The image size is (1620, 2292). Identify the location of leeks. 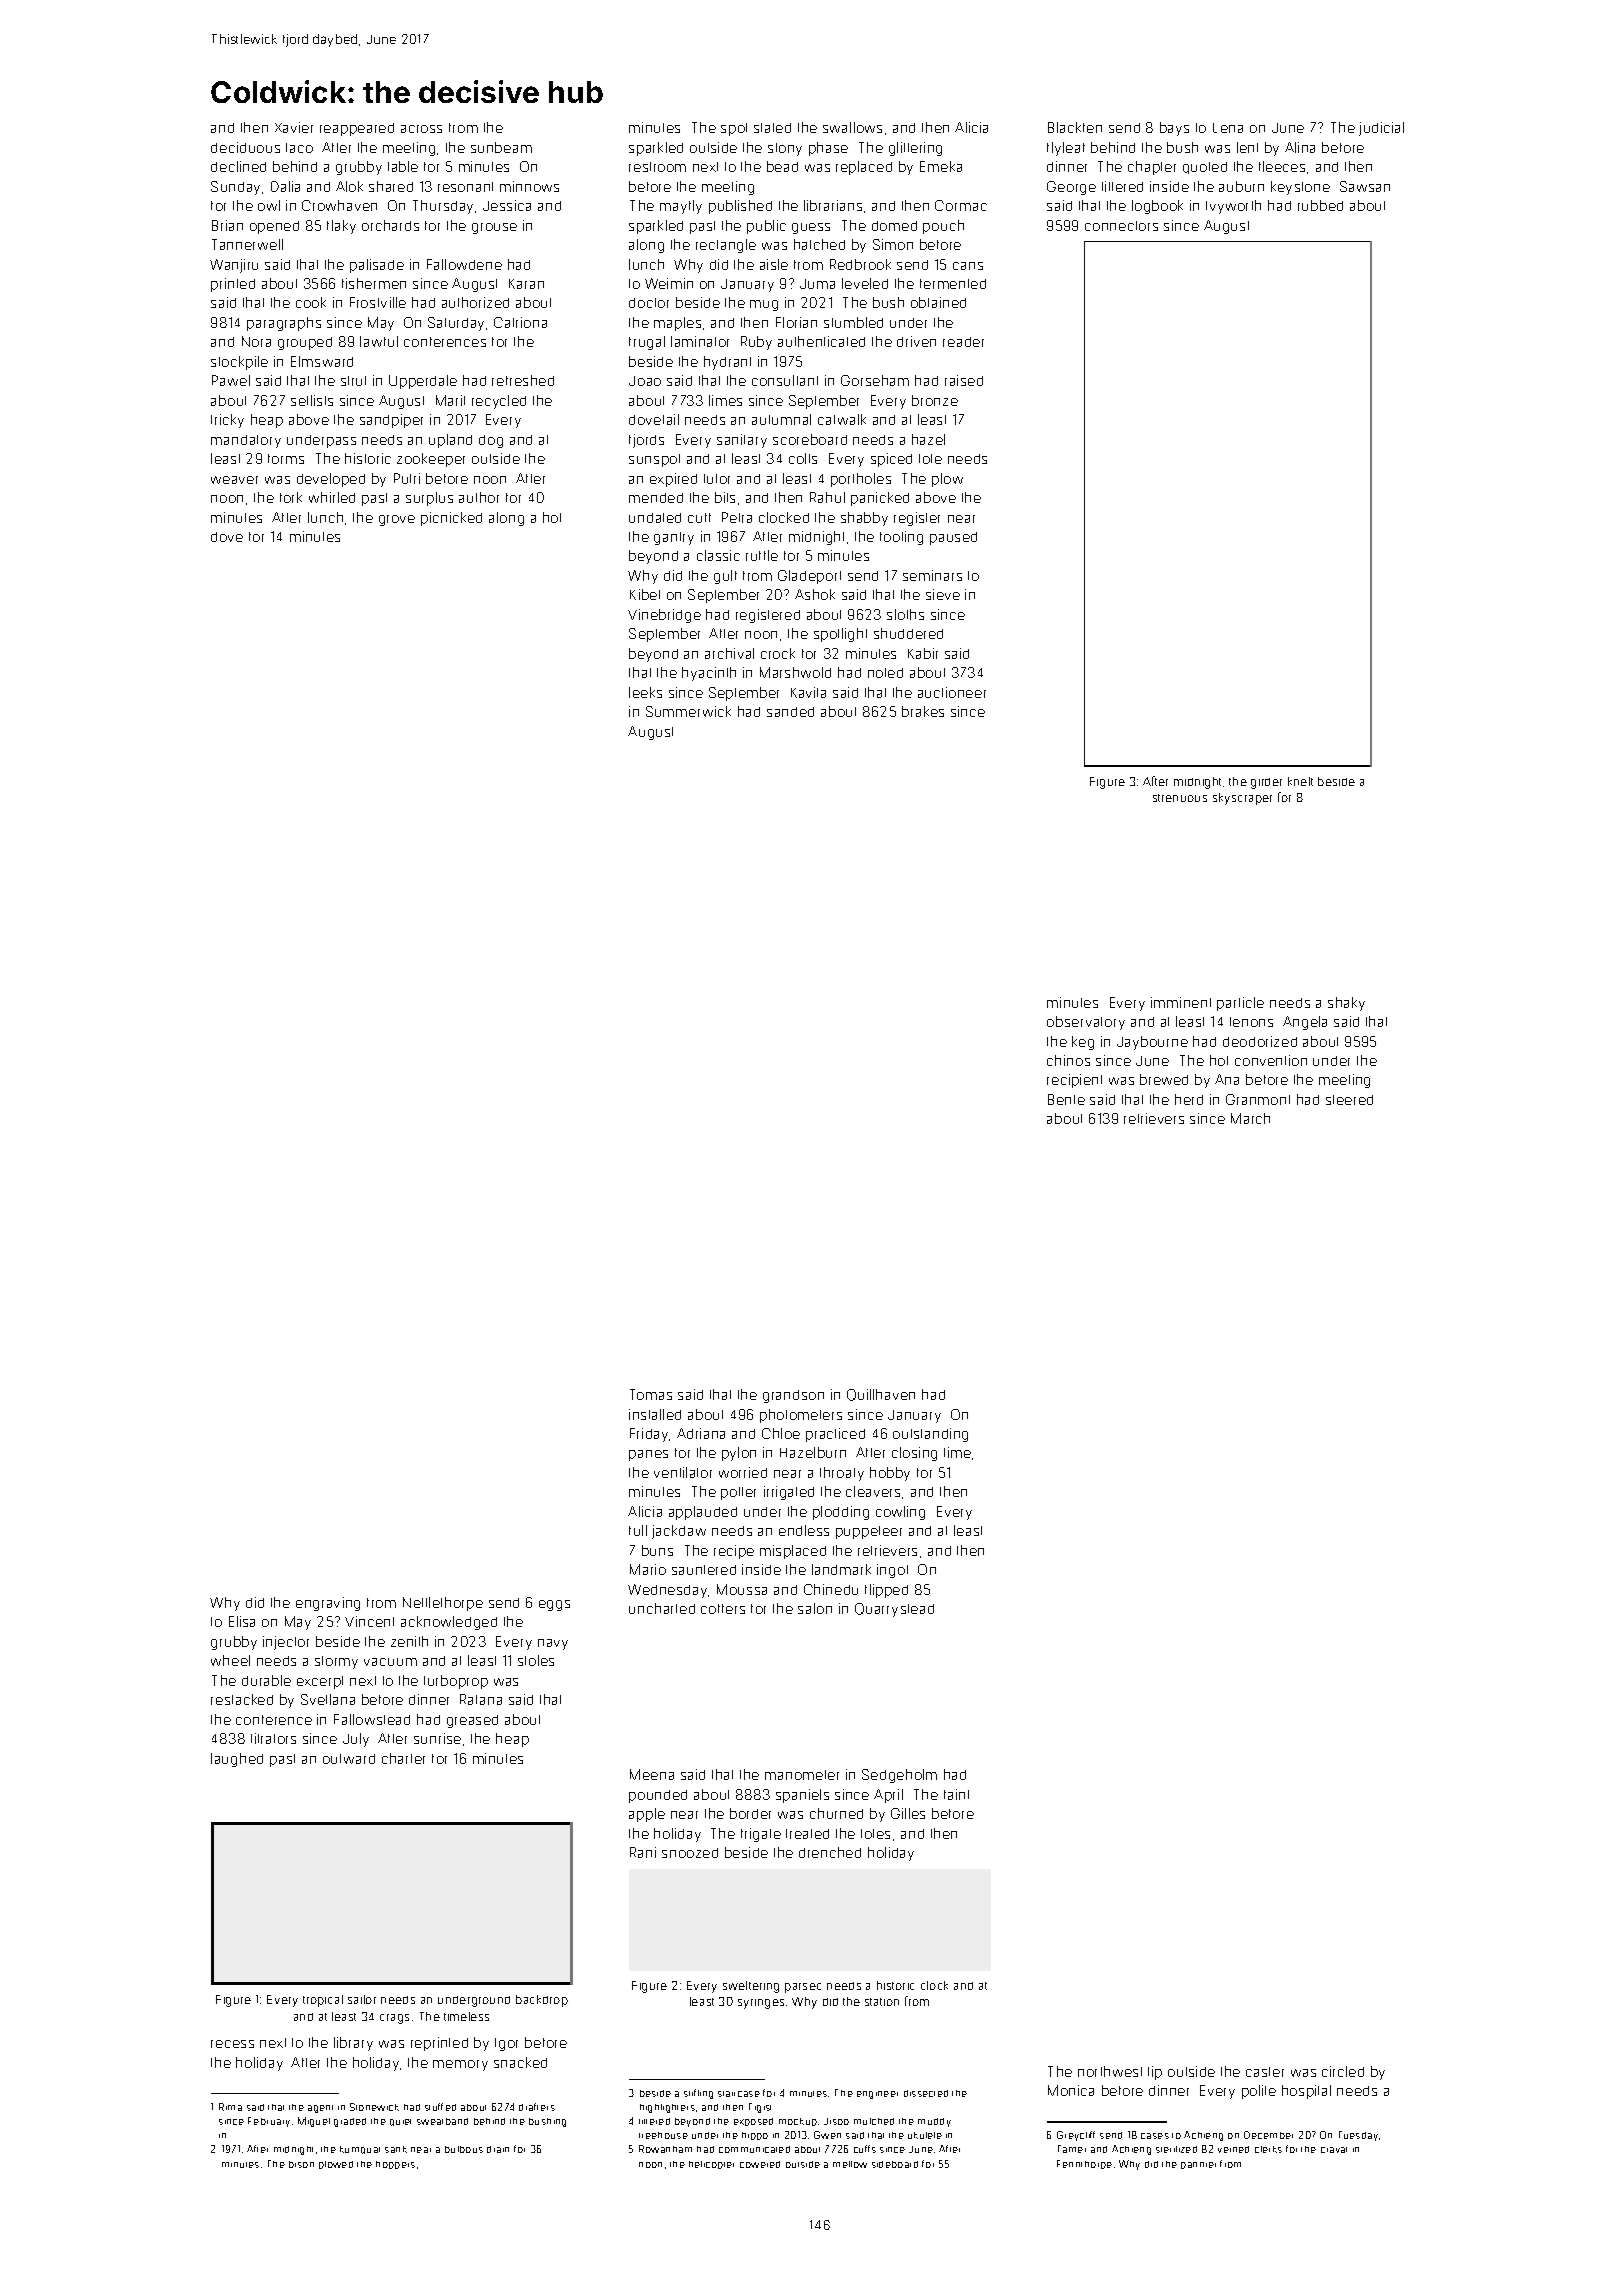
(645, 692).
